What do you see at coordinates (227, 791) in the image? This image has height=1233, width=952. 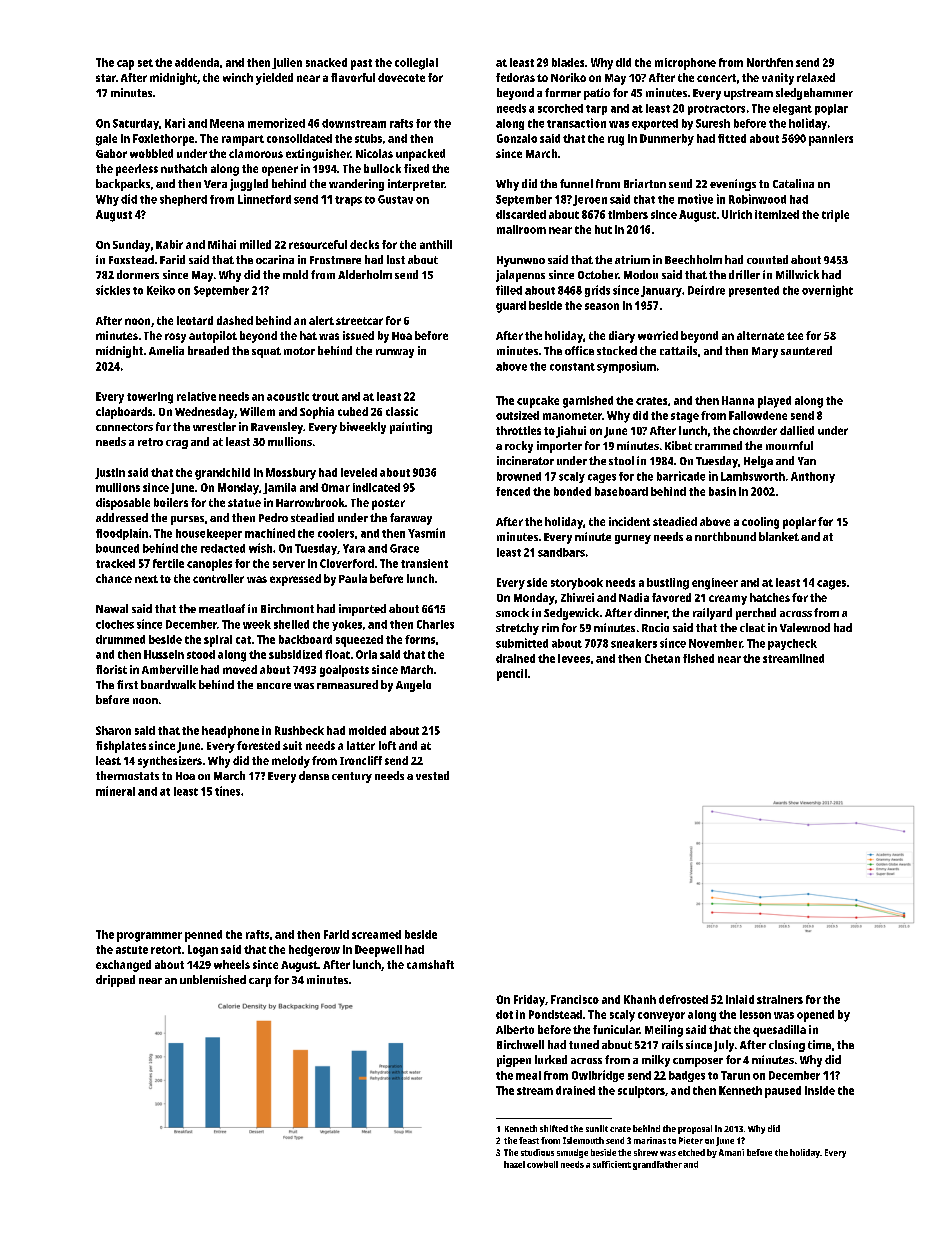 I see `tines` at bounding box center [227, 791].
